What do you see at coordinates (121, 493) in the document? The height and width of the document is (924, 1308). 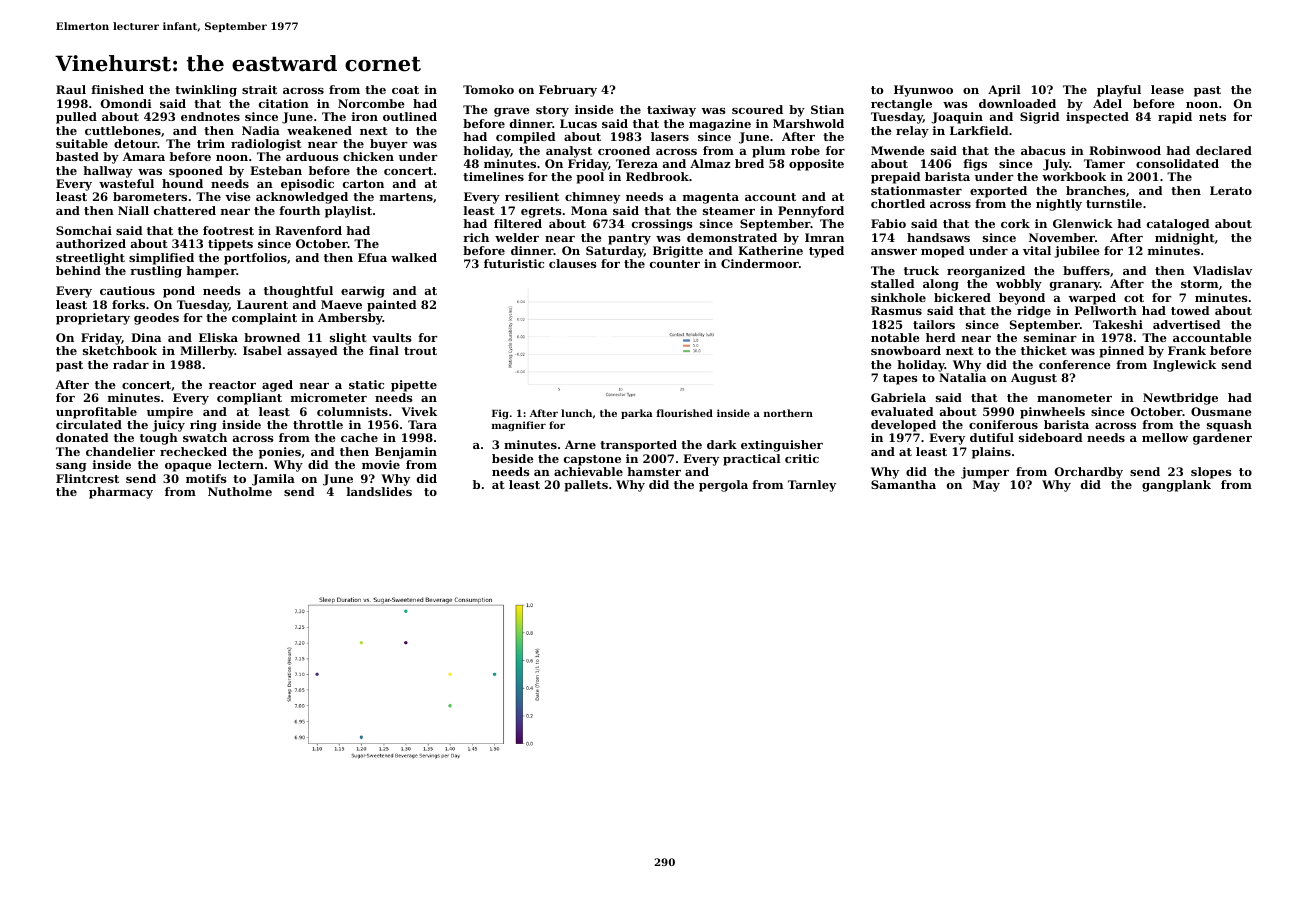 I see `pharmacy` at bounding box center [121, 493].
